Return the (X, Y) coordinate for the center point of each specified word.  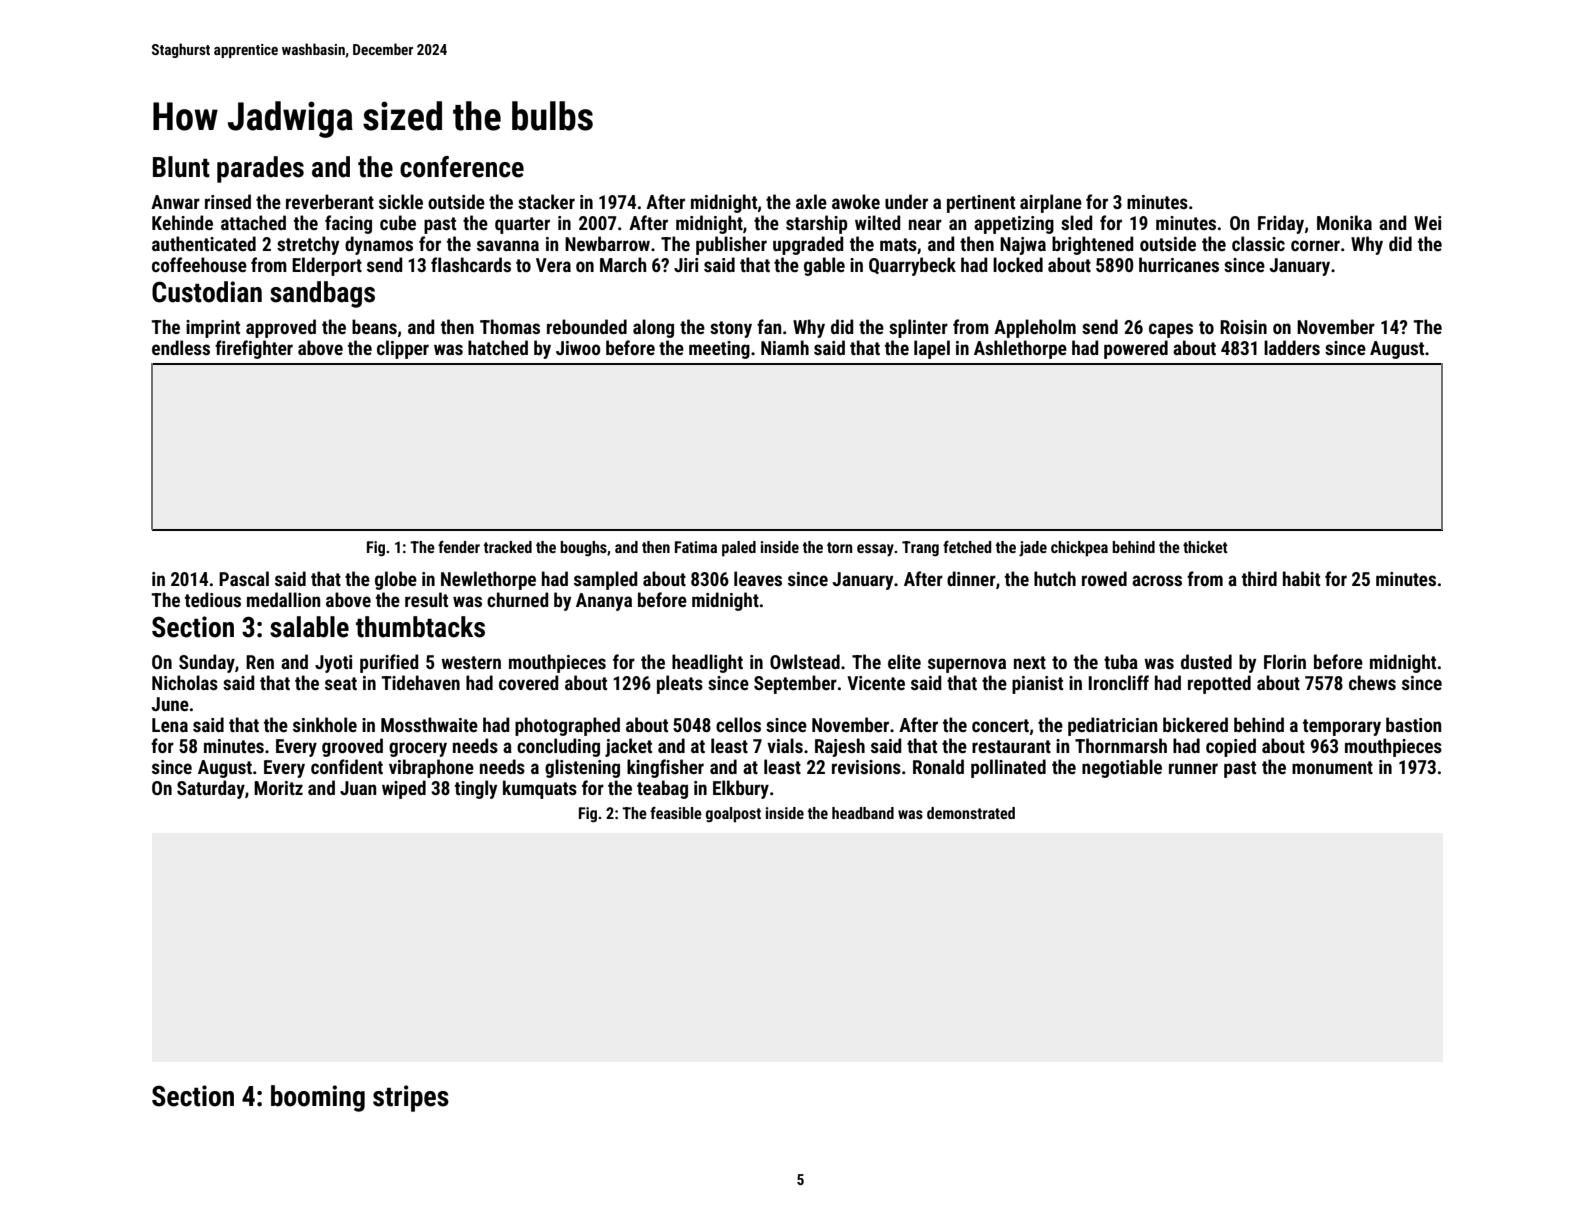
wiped (404, 789)
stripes (411, 1098)
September (795, 684)
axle (811, 201)
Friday (1281, 224)
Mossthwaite (429, 724)
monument (1332, 767)
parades (260, 169)
